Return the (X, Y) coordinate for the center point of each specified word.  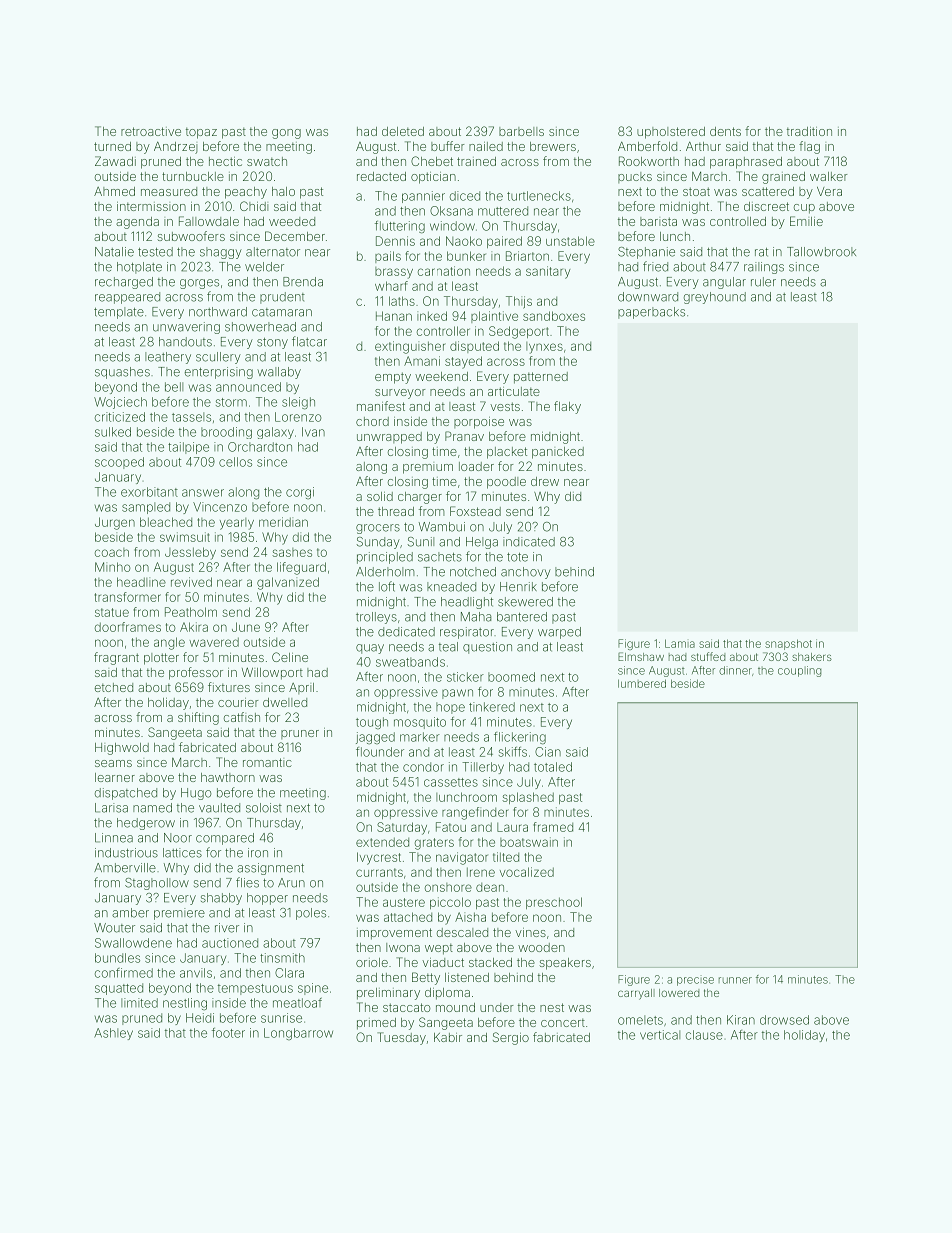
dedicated (406, 632)
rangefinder (475, 813)
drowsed (784, 1020)
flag (809, 147)
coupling (799, 671)
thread (396, 511)
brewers (553, 146)
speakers (565, 964)
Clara (289, 973)
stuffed (708, 656)
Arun (291, 883)
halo (283, 191)
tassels (191, 417)
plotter (161, 659)
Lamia (680, 643)
